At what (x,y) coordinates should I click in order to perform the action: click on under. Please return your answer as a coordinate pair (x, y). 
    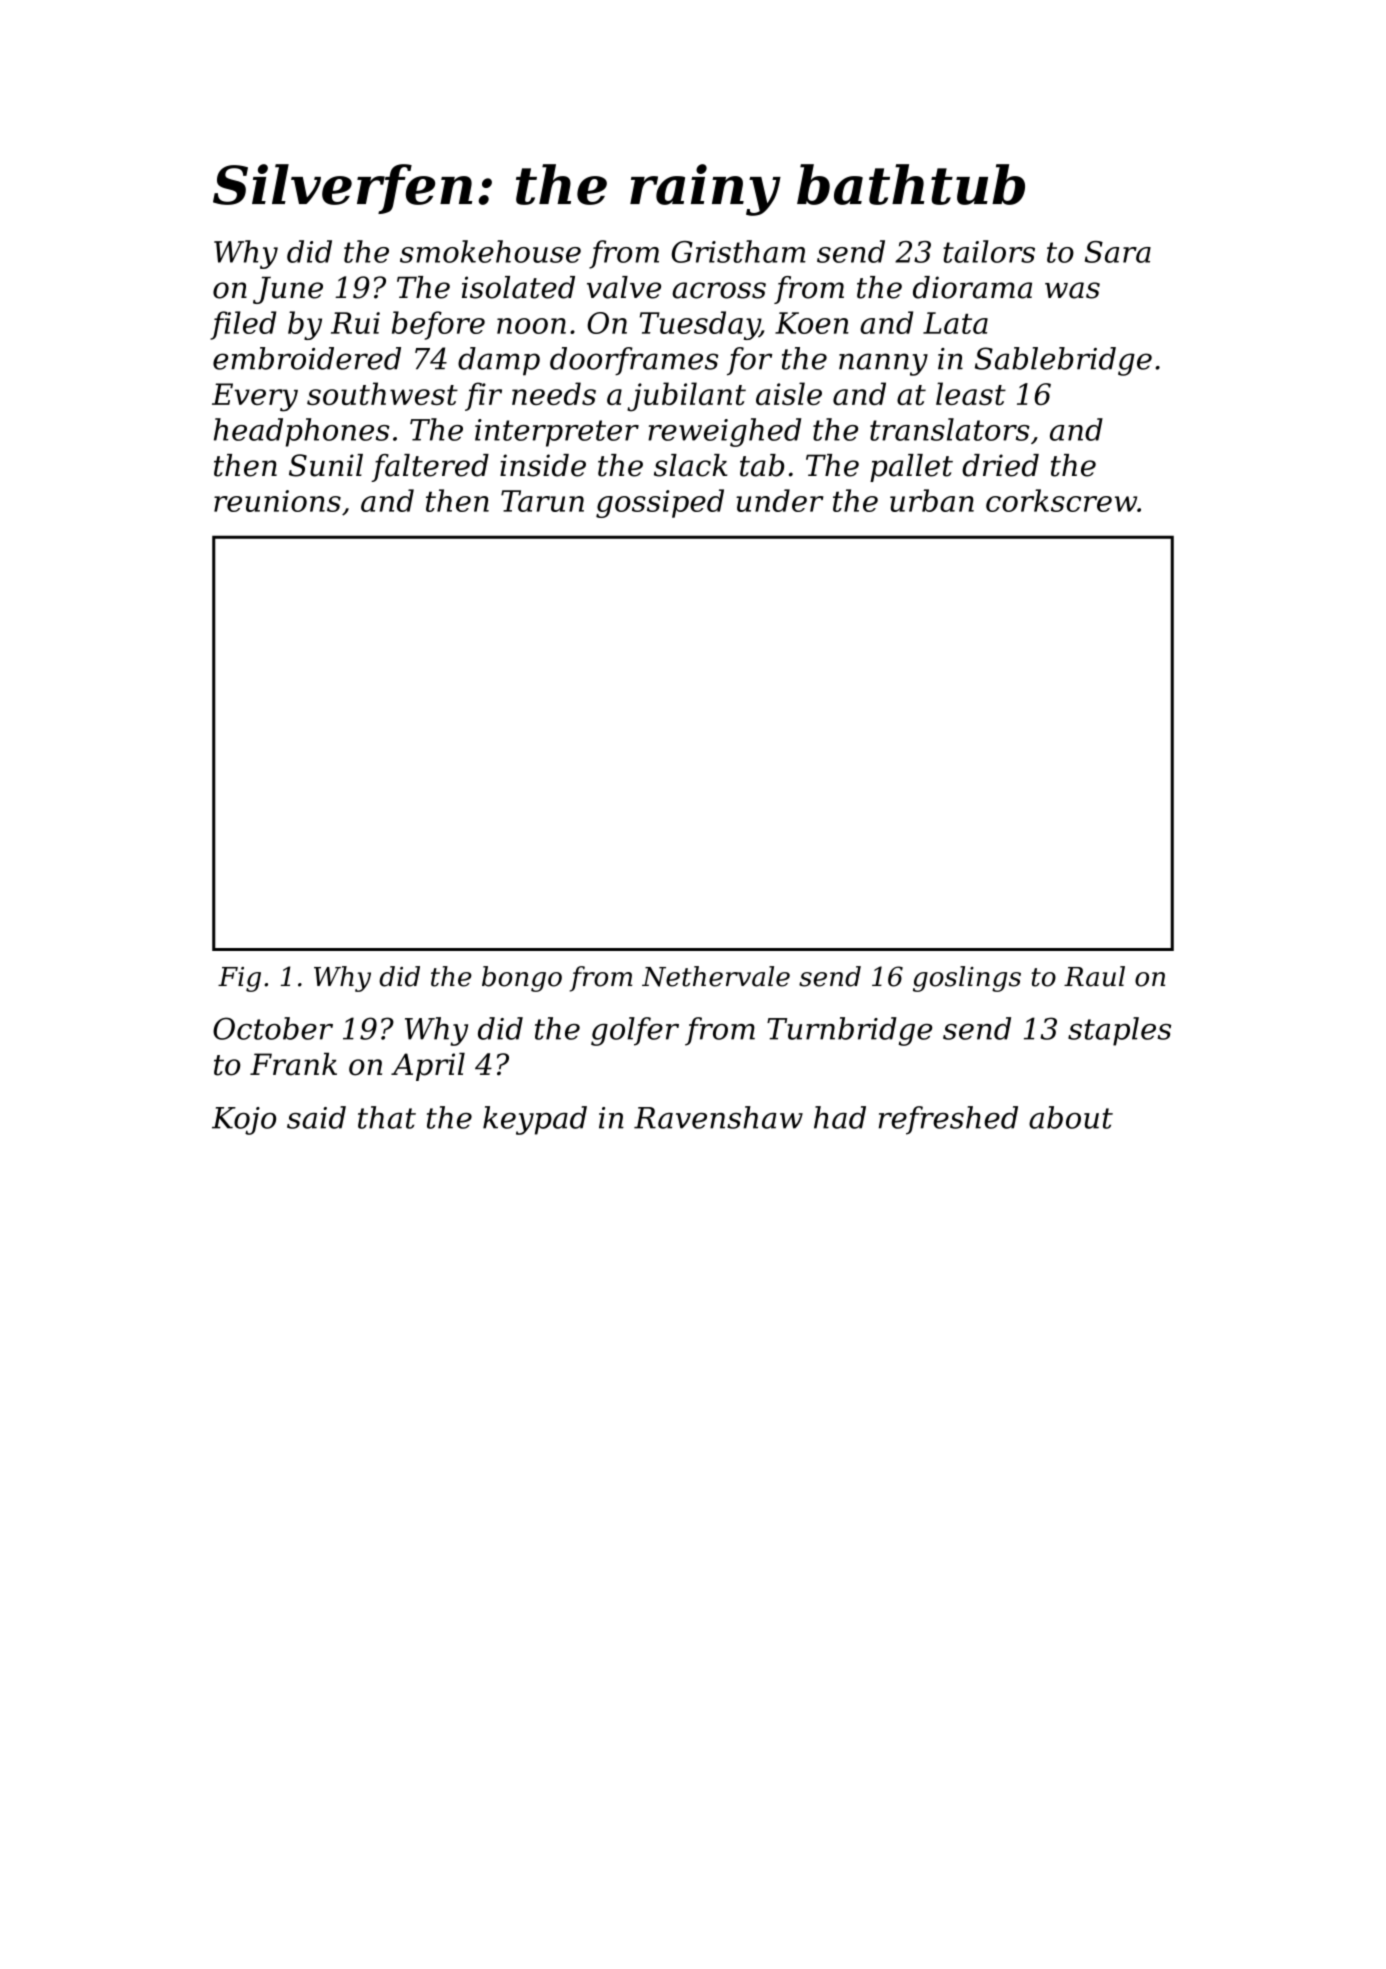
    Looking at the image, I should click on (780, 500).
